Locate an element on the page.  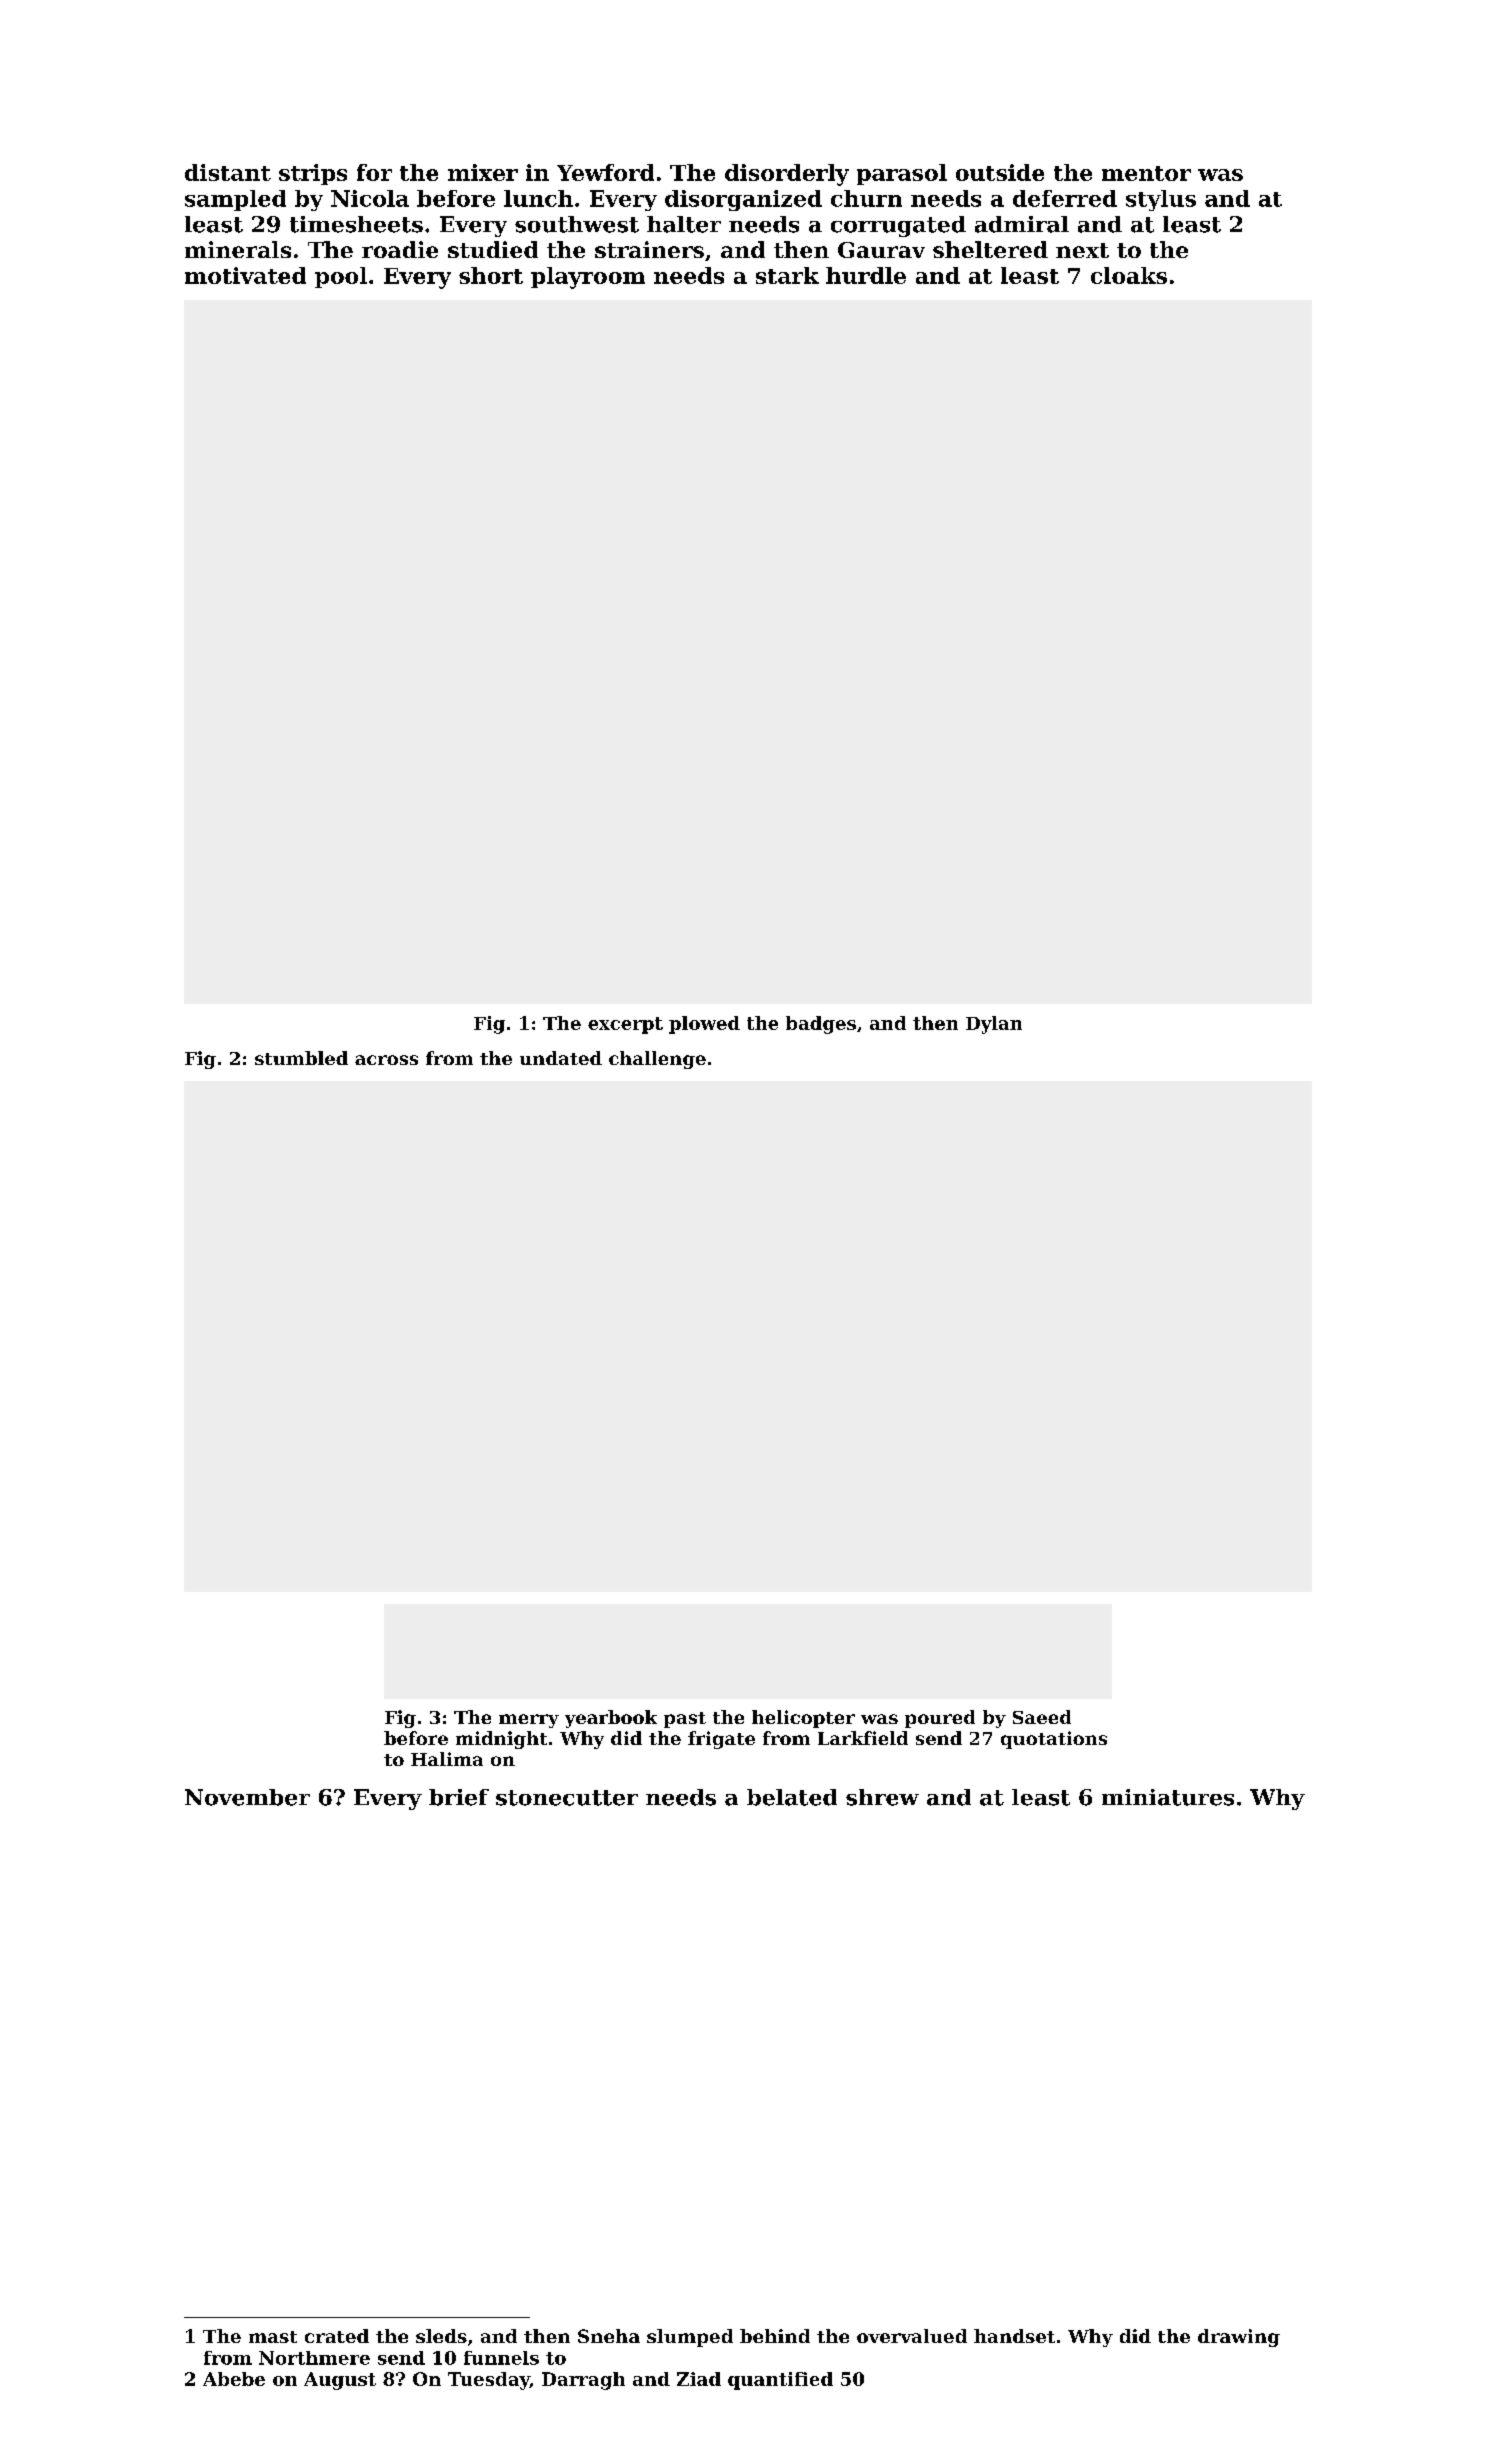
Abebe is located at coordinates (234, 2379).
